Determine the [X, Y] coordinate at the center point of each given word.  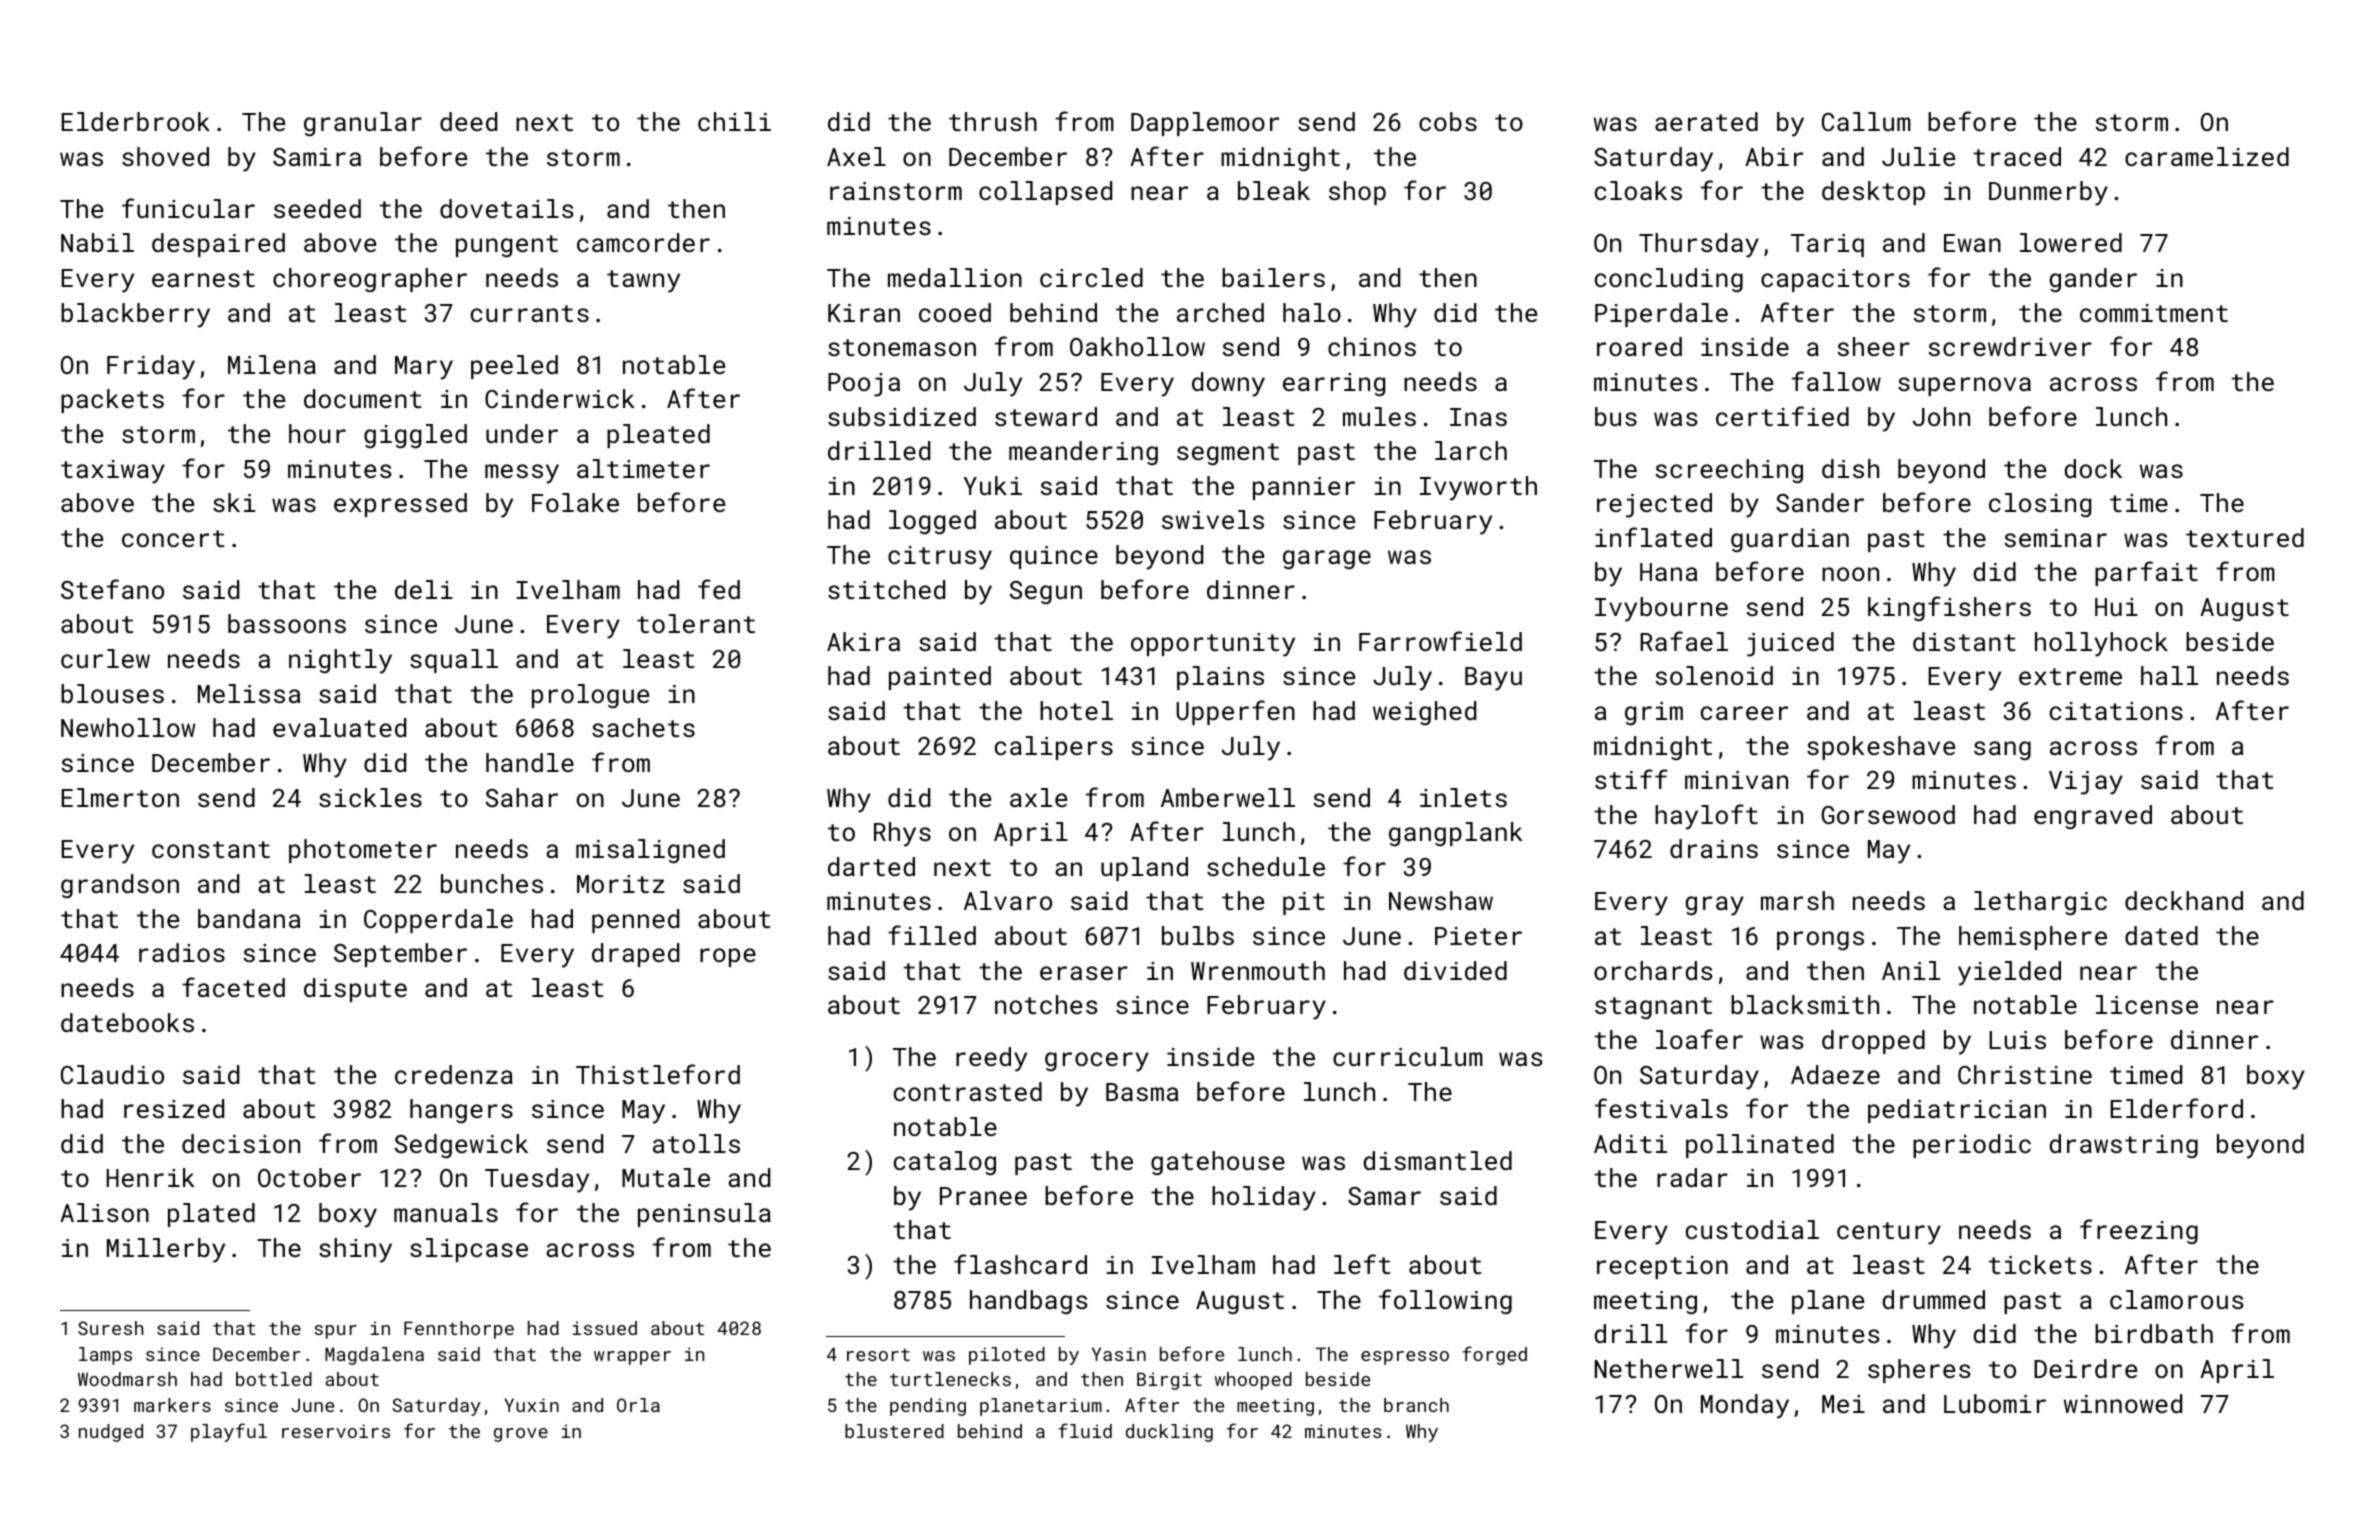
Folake [575, 502]
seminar [2055, 538]
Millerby [166, 1250]
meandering [1083, 453]
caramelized [2207, 156]
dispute [355, 990]
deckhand [2184, 900]
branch [1416, 1405]
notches [1046, 1004]
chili [734, 121]
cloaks [1638, 190]
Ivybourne [1661, 609]
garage [1327, 559]
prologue [590, 696]
